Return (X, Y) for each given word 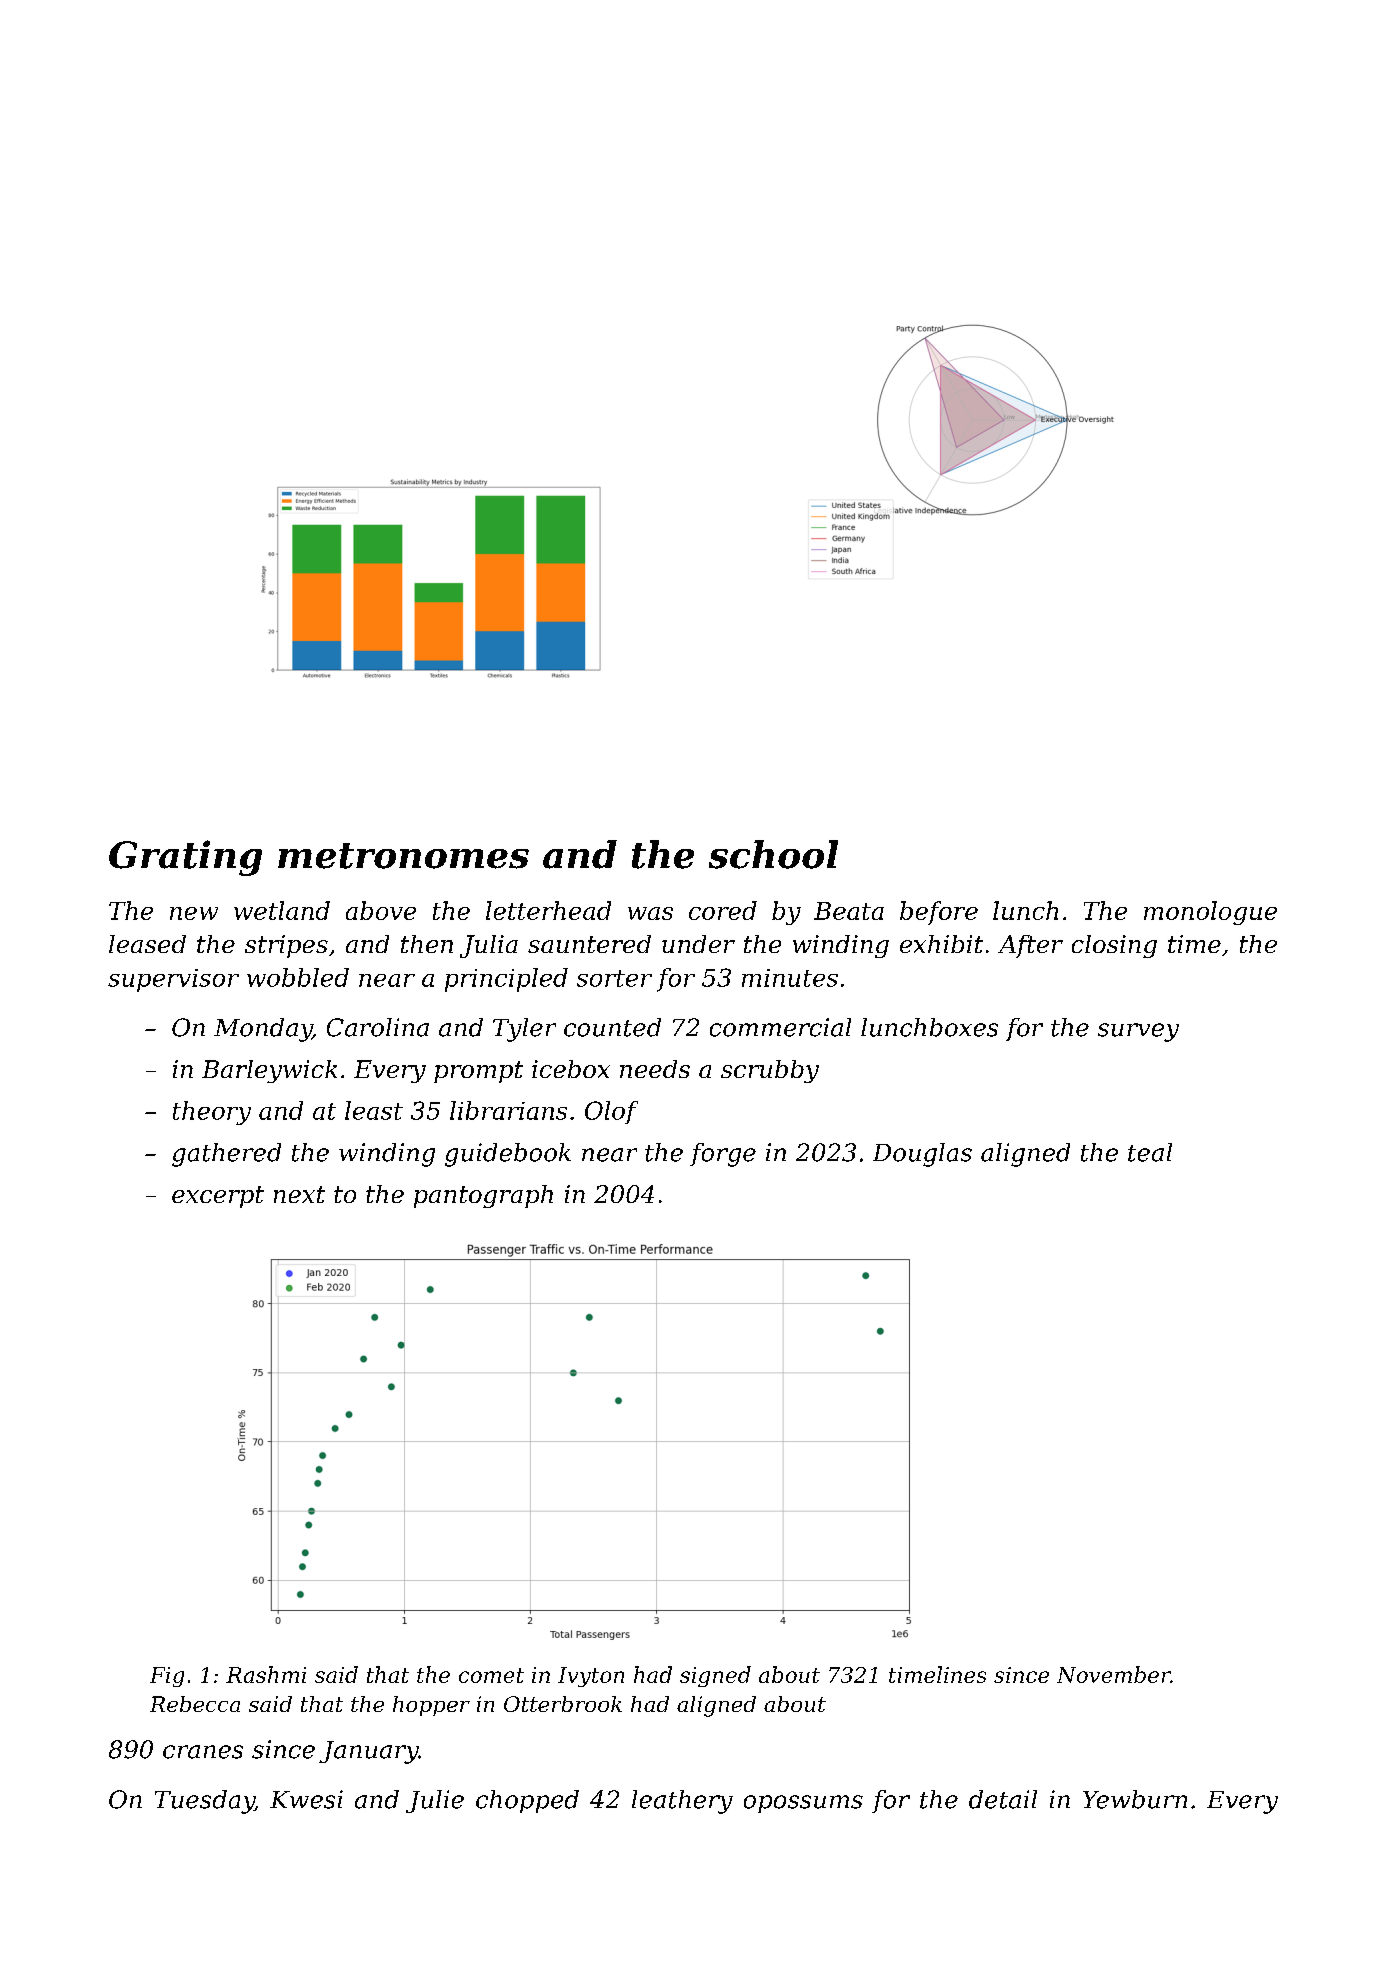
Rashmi (266, 1674)
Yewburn (1135, 1799)
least (374, 1110)
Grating (185, 858)
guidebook (508, 1155)
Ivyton (591, 1677)
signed (715, 1676)
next (299, 1194)
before (939, 913)
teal (1150, 1152)
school (773, 854)
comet (491, 1675)
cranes (203, 1752)
